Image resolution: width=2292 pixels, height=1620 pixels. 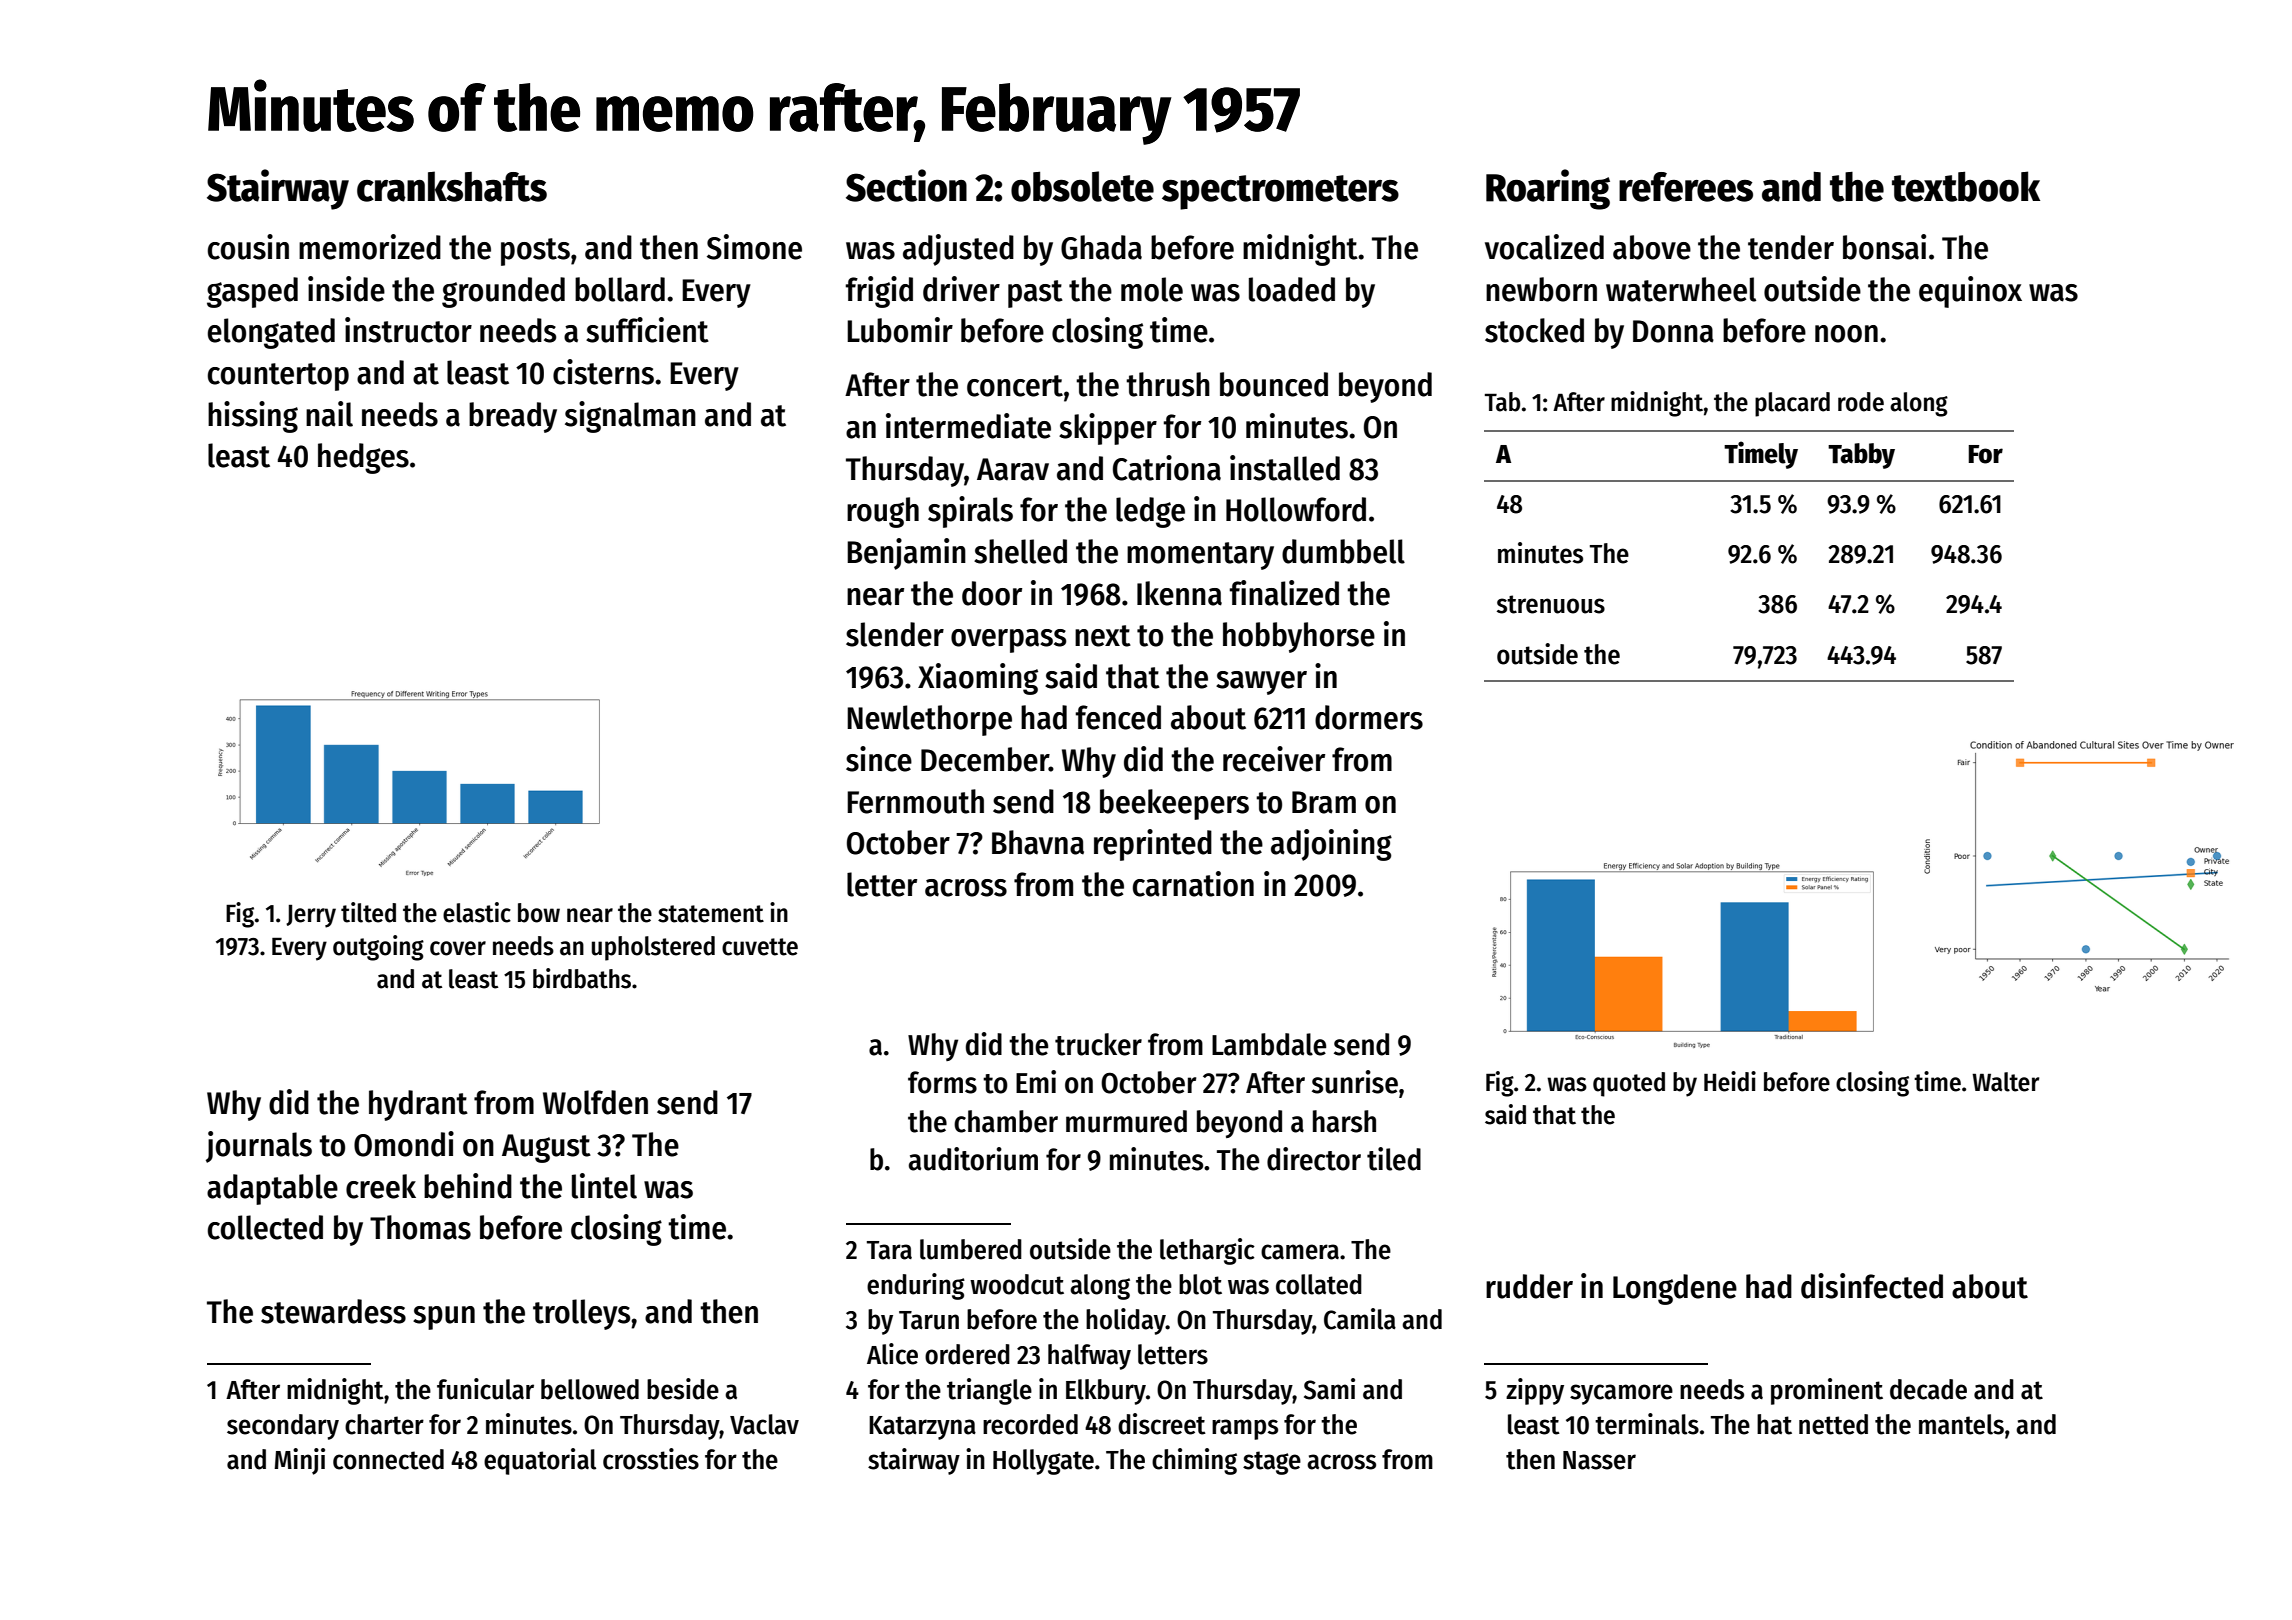 I want to click on equatorial, so click(x=540, y=1461).
